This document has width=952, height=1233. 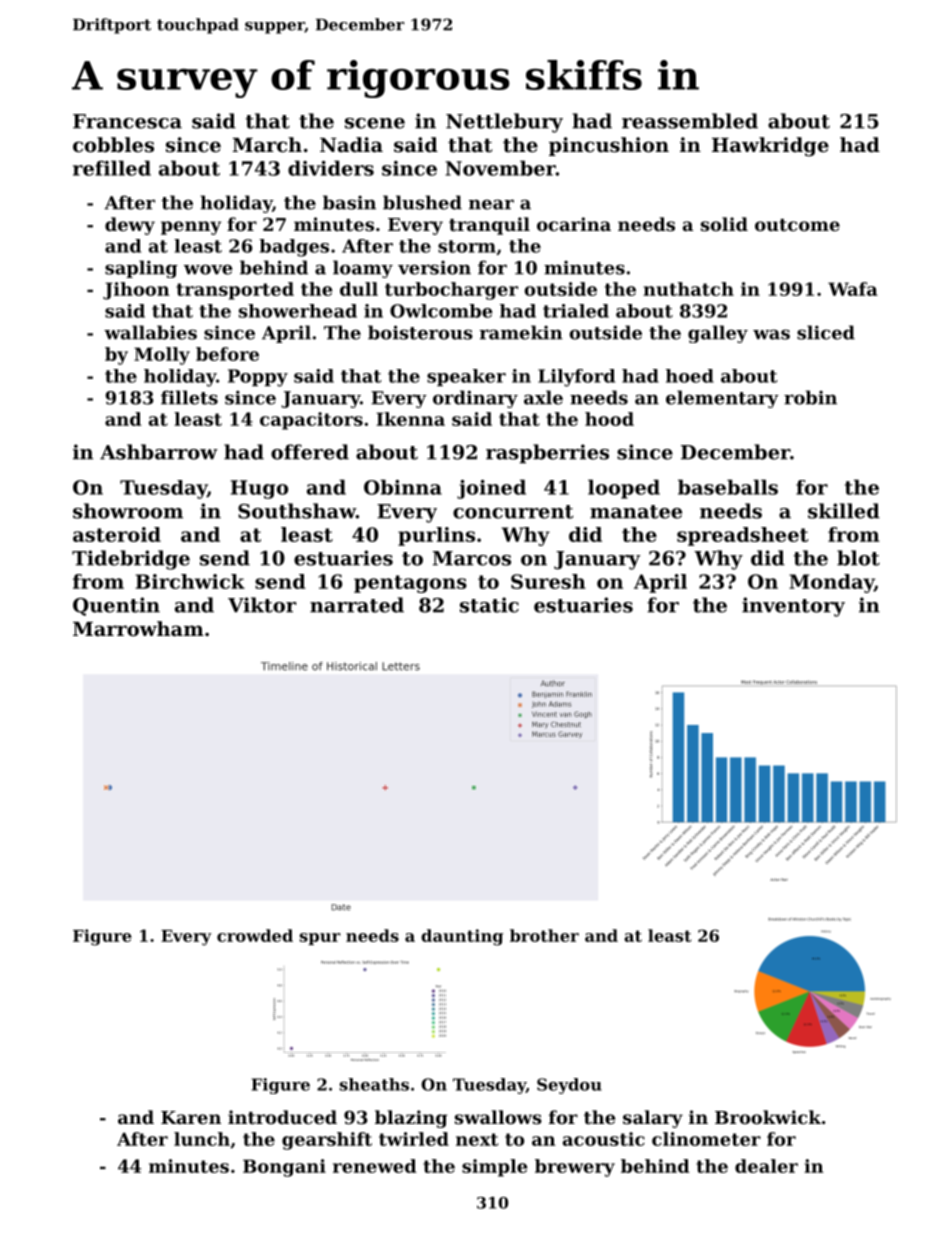 I want to click on brother, so click(x=544, y=935).
